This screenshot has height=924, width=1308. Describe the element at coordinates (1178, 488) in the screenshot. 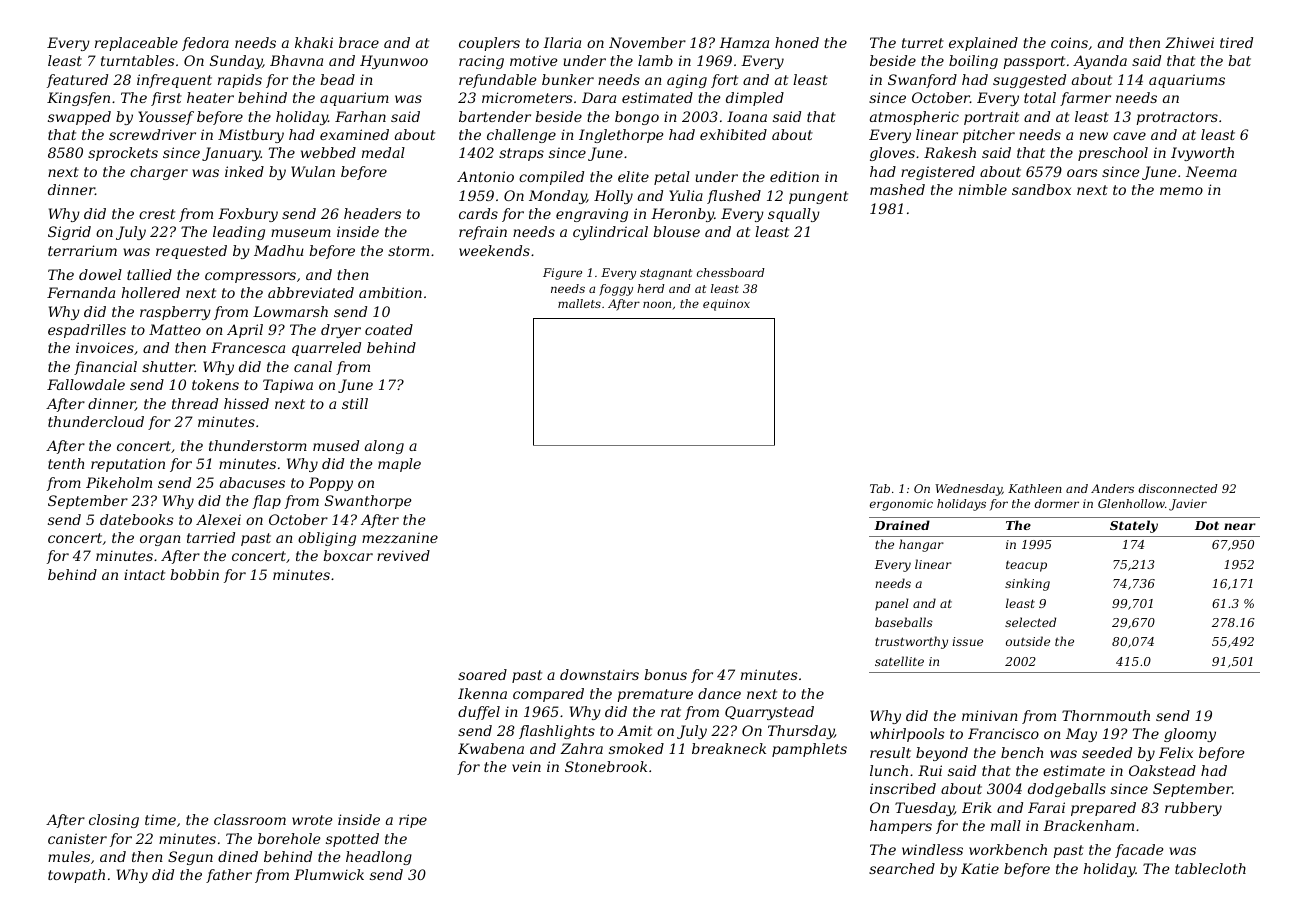

I see `disconnected` at that location.
